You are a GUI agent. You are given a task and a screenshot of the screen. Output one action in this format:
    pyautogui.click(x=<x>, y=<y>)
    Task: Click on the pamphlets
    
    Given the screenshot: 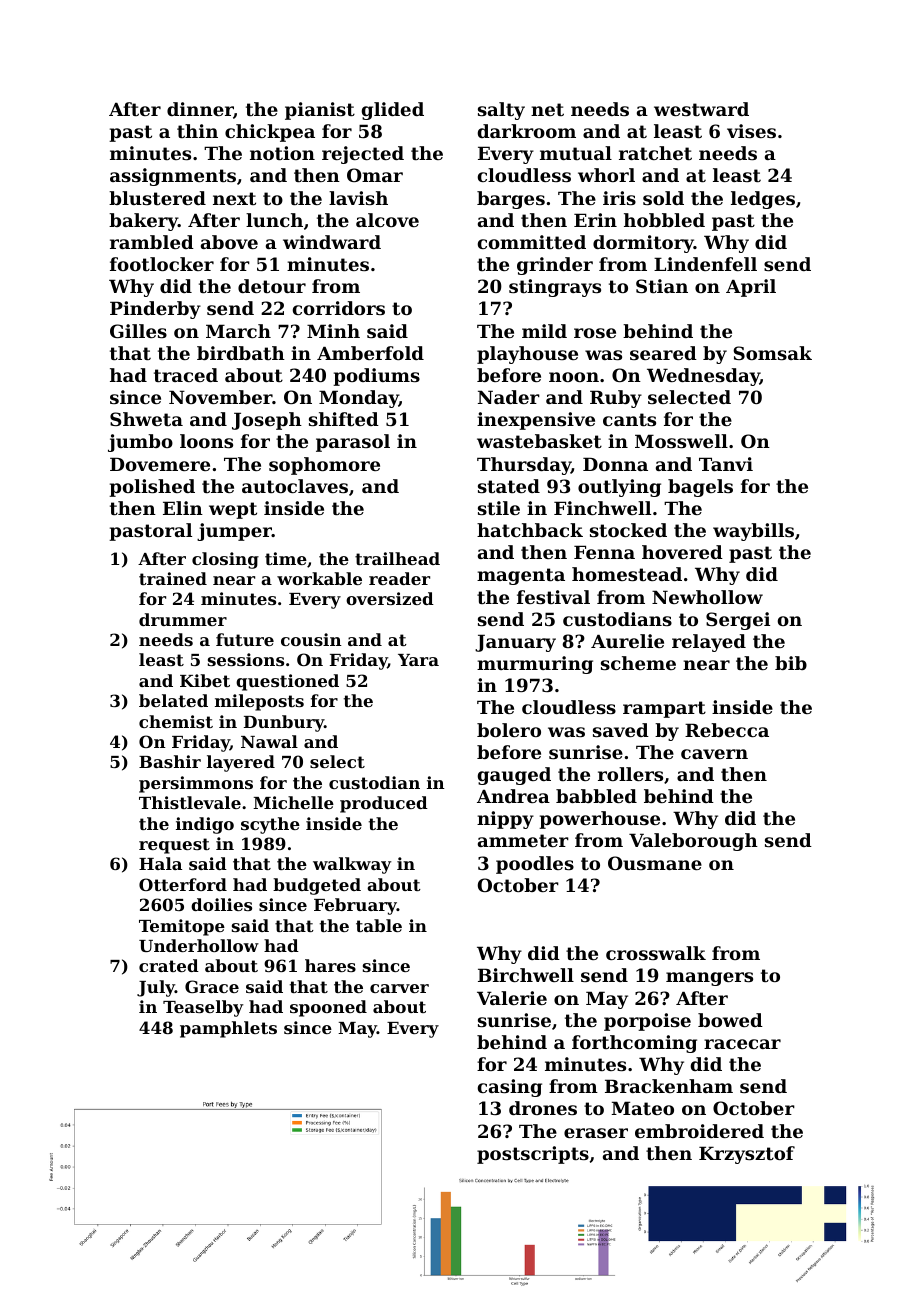 What is the action you would take?
    pyautogui.click(x=228, y=1029)
